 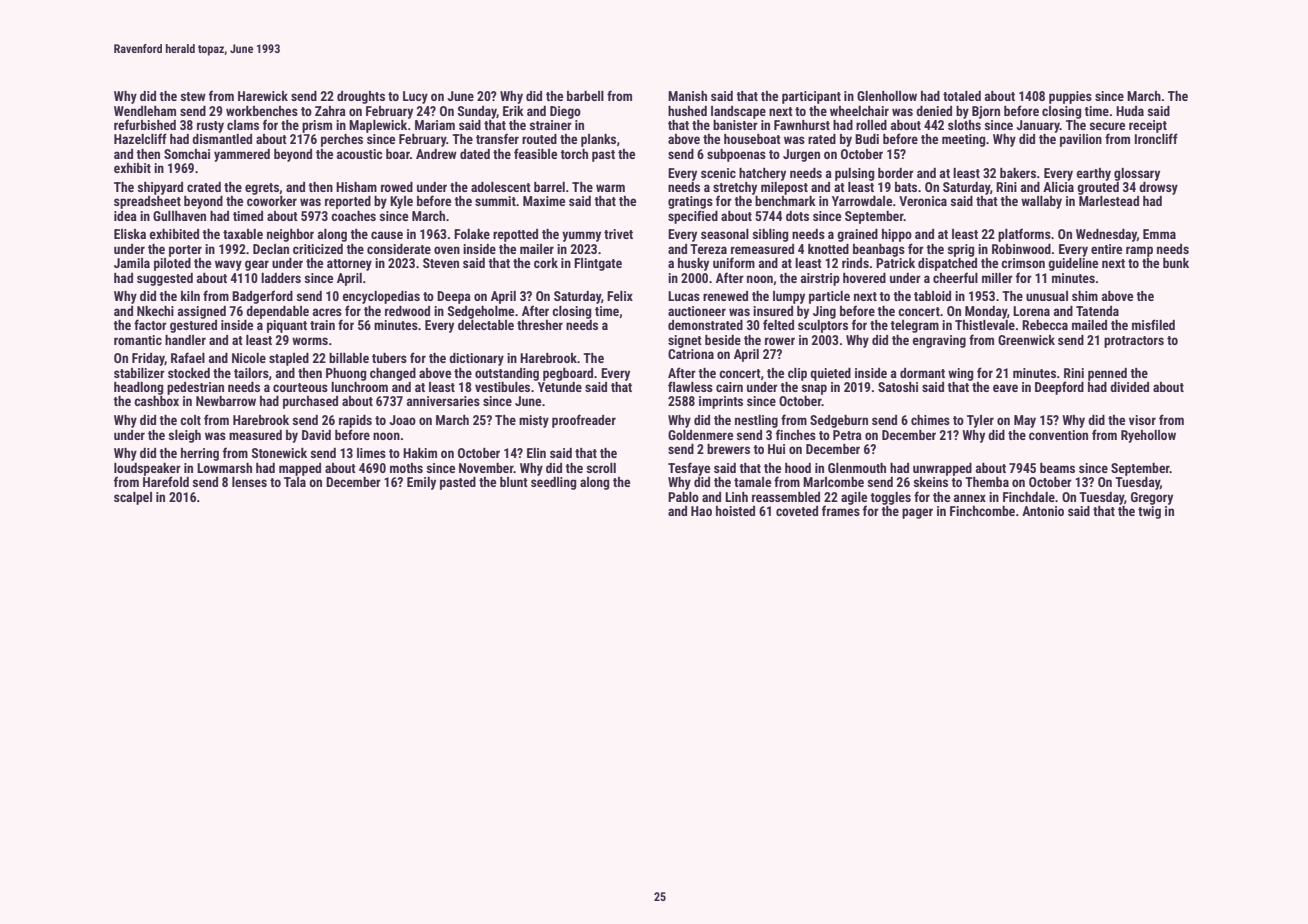 What do you see at coordinates (316, 435) in the image?
I see `David` at bounding box center [316, 435].
